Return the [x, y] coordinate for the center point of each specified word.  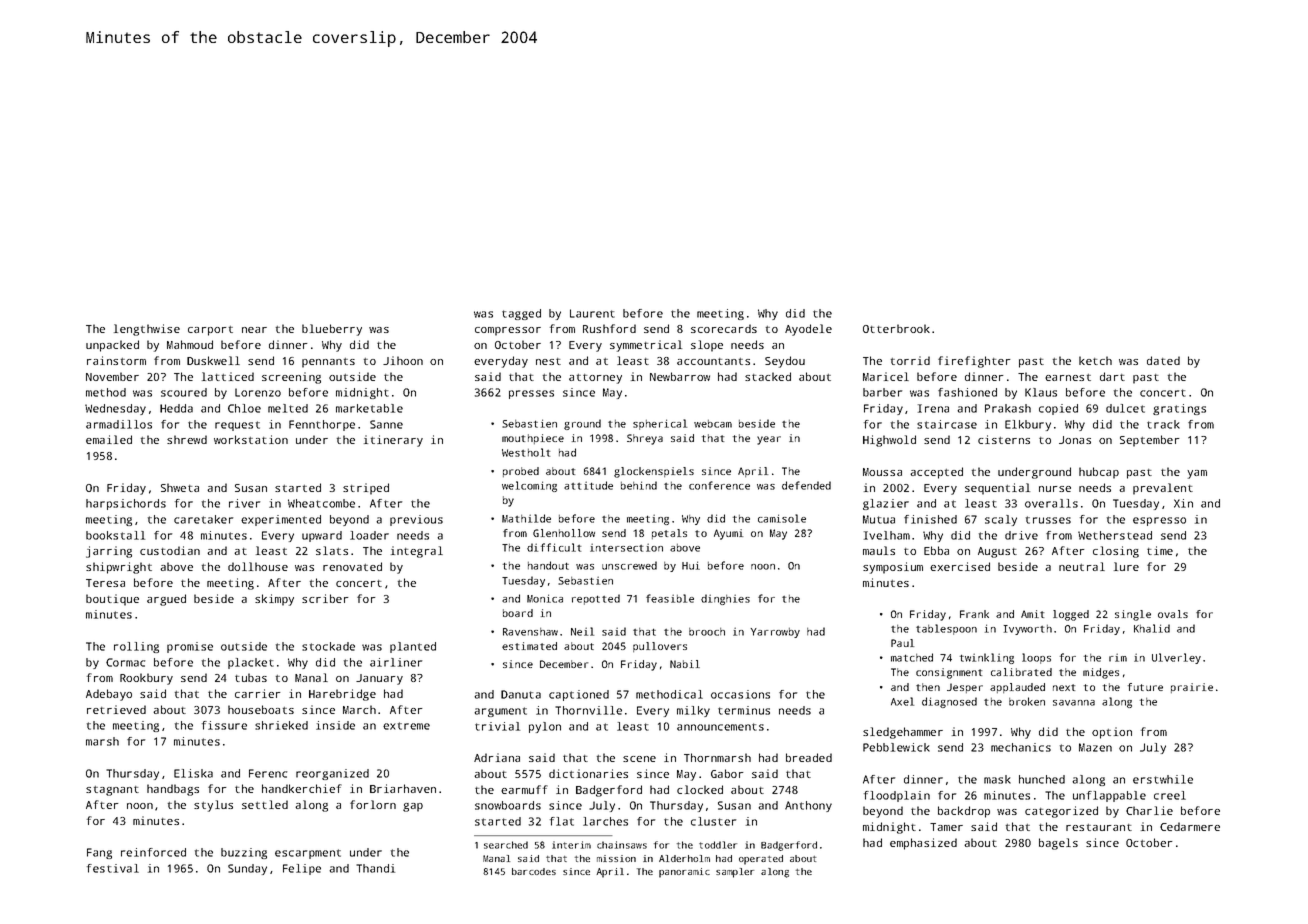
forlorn [373, 804]
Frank [974, 614]
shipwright [119, 568]
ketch [1095, 360]
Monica [545, 598]
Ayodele [808, 330]
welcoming [529, 486]
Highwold [889, 441]
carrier [257, 693]
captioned [579, 695]
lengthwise [147, 330]
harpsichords [126, 504]
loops [1036, 658]
